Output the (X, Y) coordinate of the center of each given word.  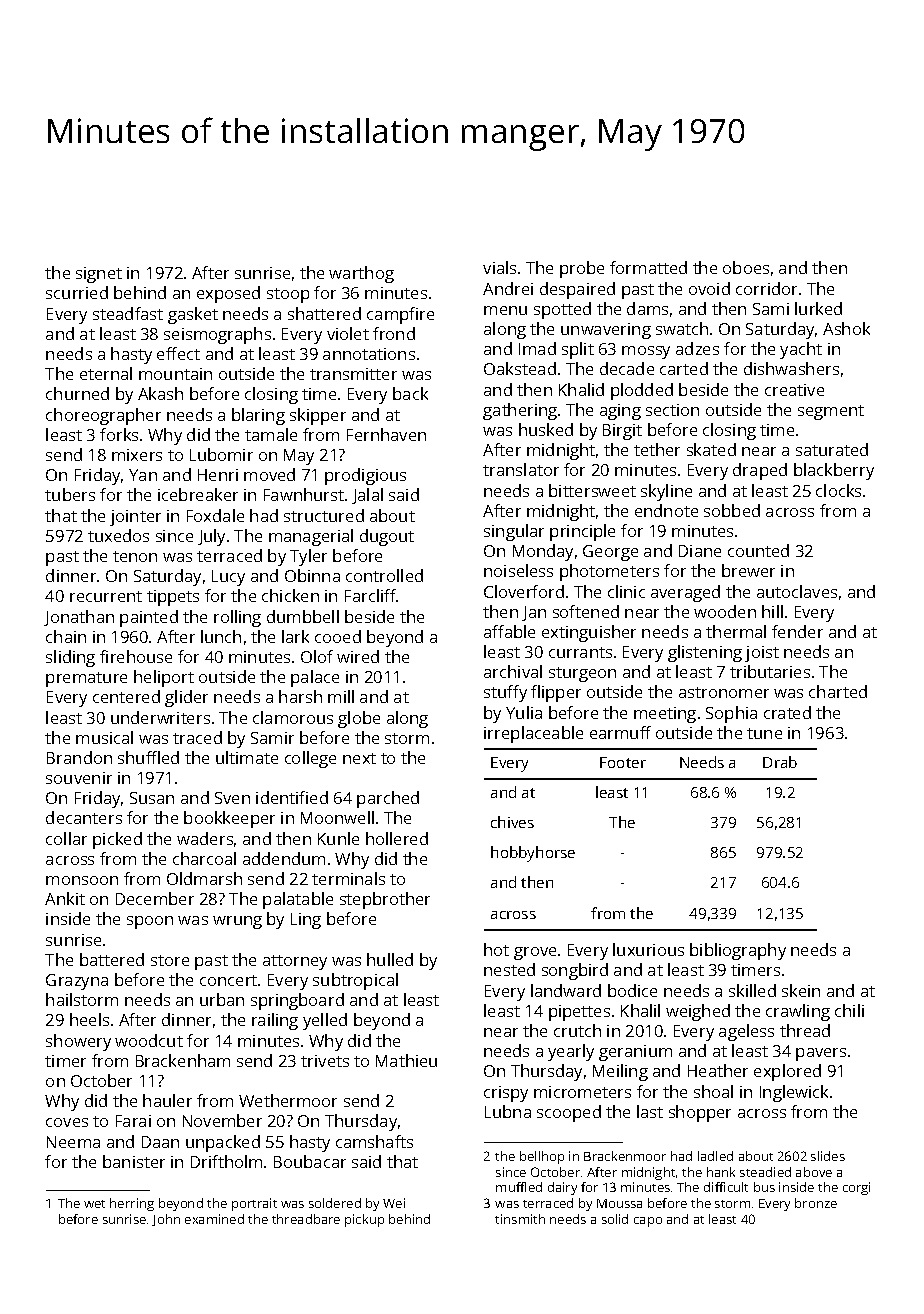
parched (388, 799)
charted (838, 691)
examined (214, 1219)
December (155, 898)
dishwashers (791, 368)
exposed (228, 294)
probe (582, 269)
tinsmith (520, 1219)
